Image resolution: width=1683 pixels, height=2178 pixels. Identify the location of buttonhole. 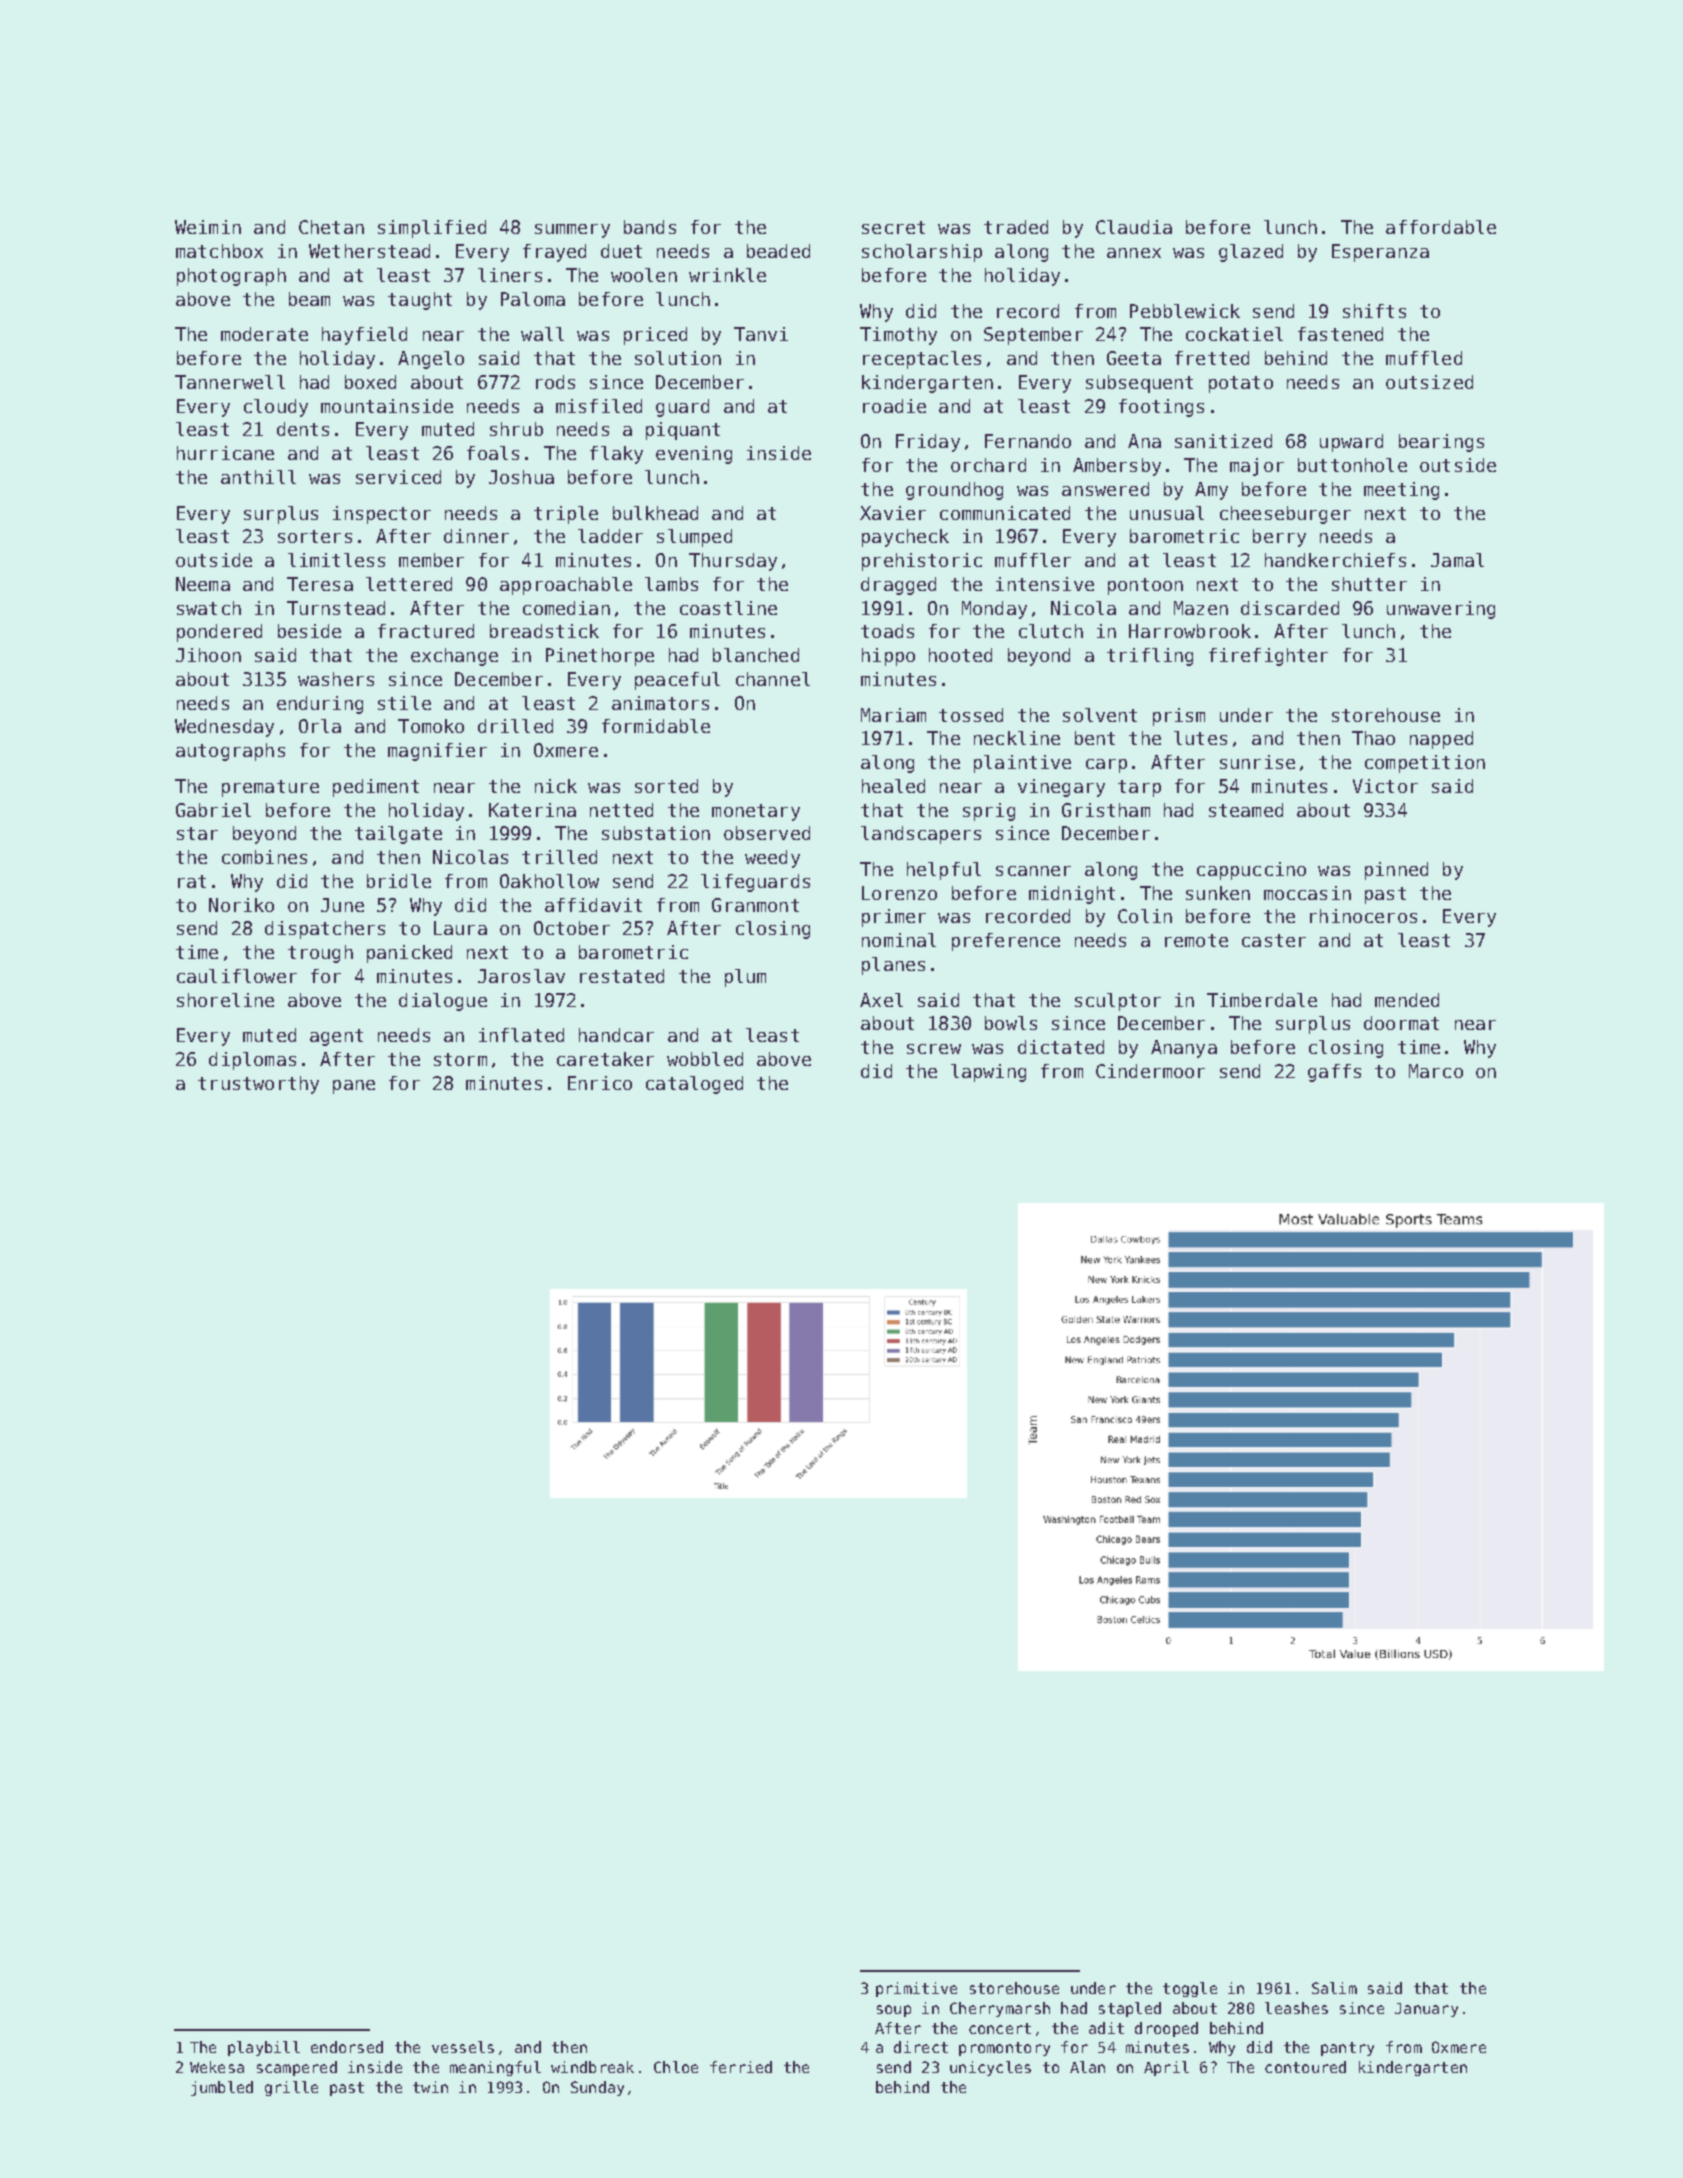
(1352, 465).
